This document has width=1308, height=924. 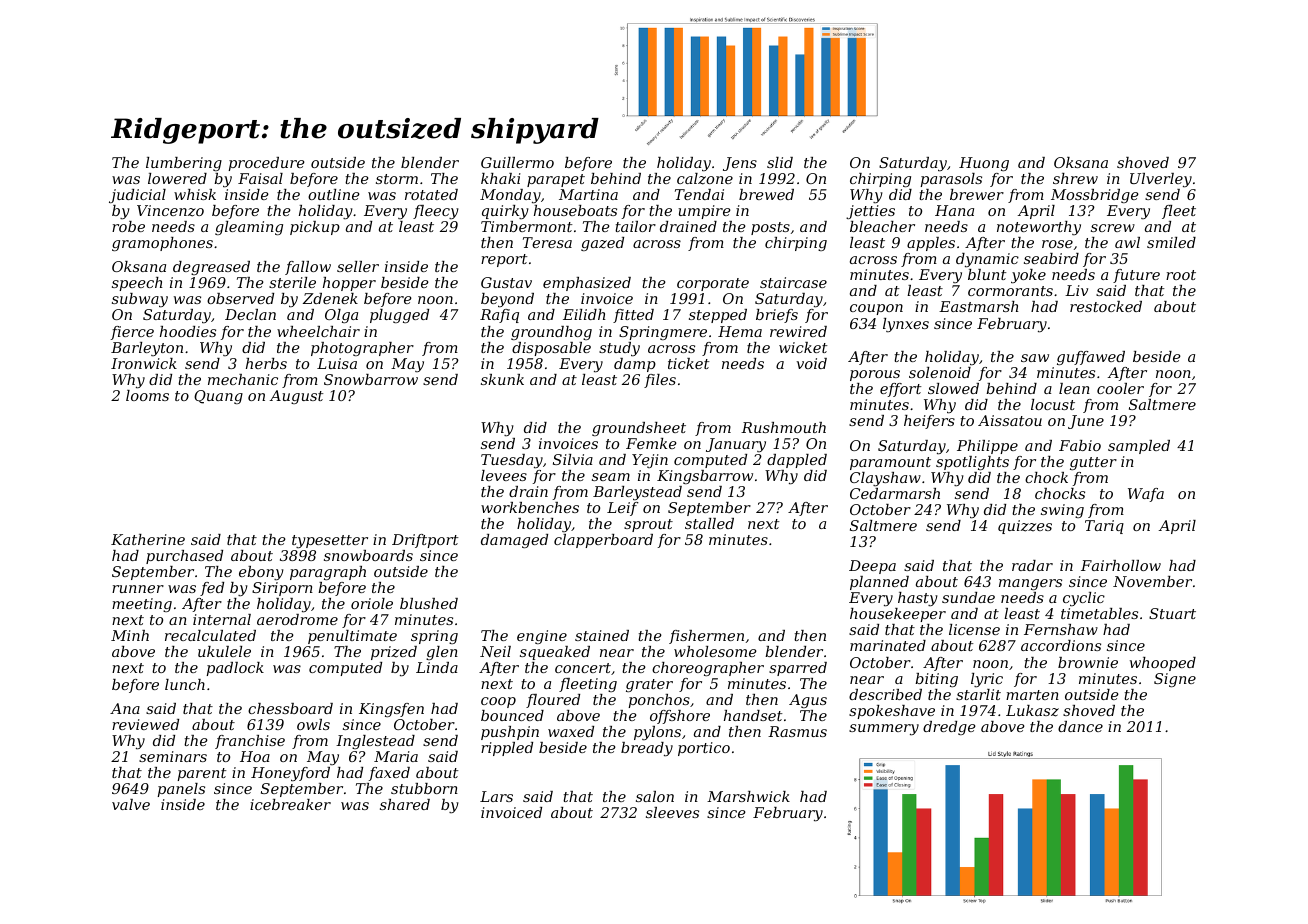 What do you see at coordinates (507, 749) in the document?
I see `rippled` at bounding box center [507, 749].
